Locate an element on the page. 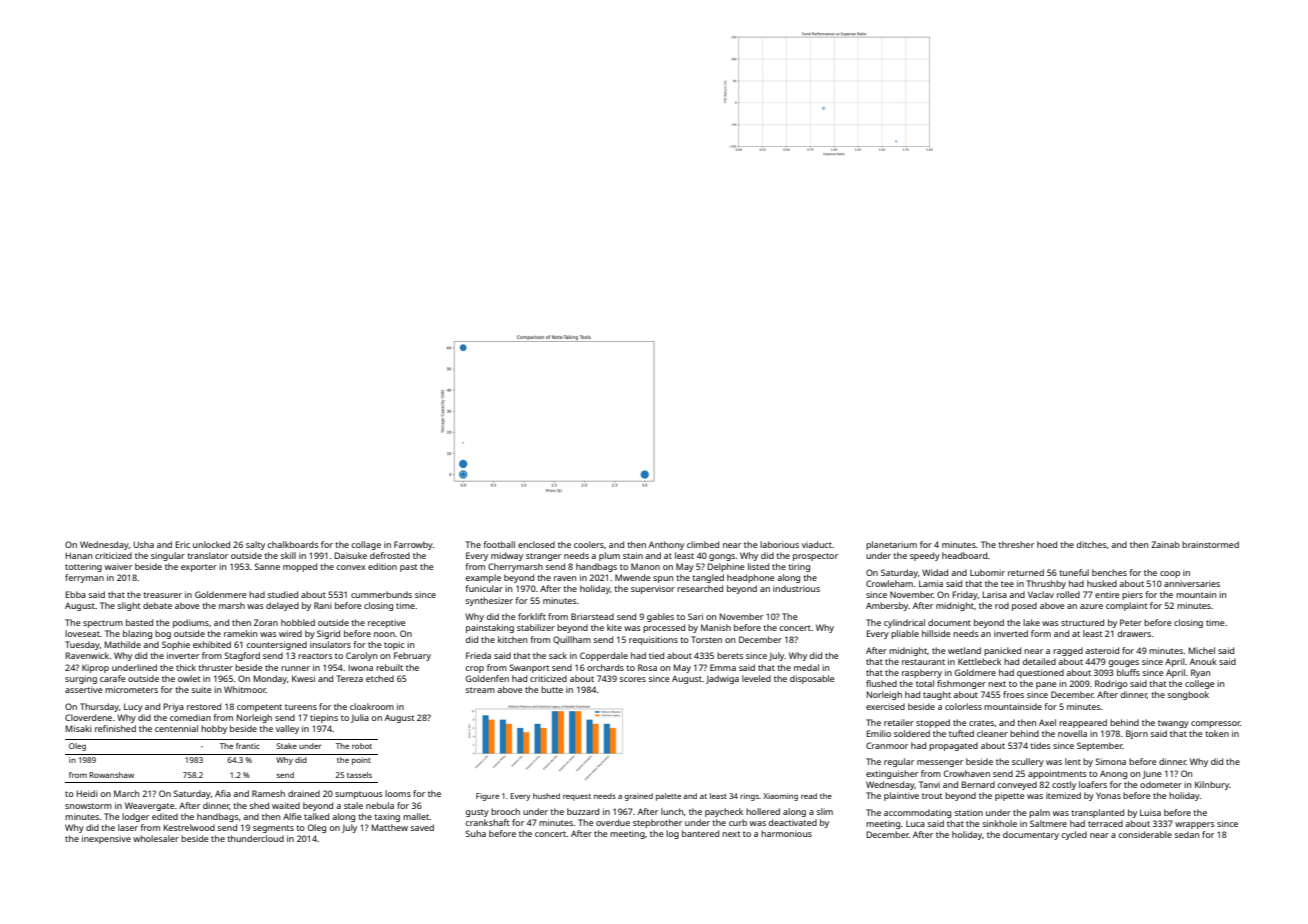 Image resolution: width=1308 pixels, height=924 pixels. football is located at coordinates (499, 544).
